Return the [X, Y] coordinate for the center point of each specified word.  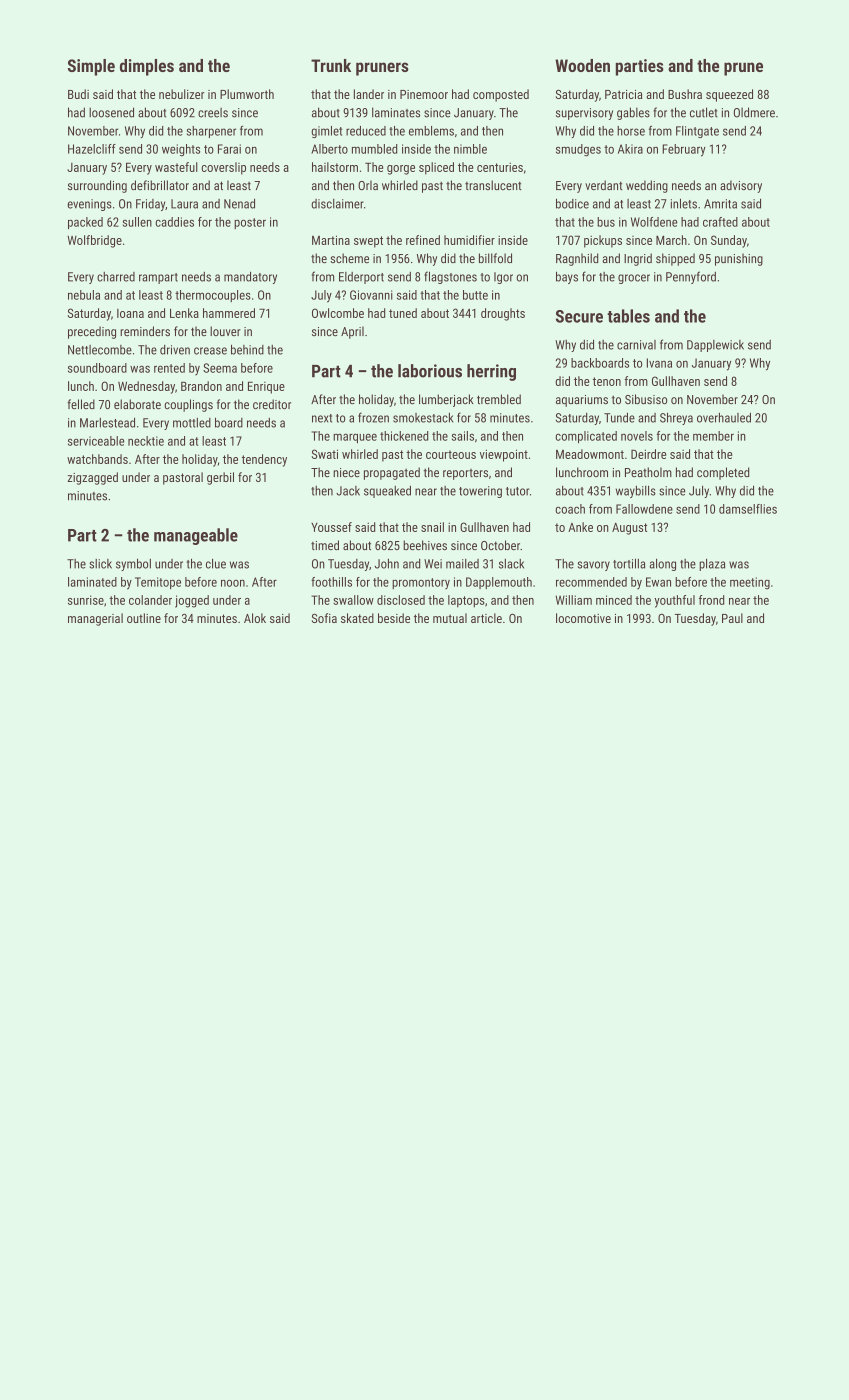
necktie [146, 441]
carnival [636, 345]
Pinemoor [424, 94]
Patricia [624, 94]
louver [225, 331]
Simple [91, 67]
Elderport [361, 278]
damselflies [748, 509]
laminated [92, 582]
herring [491, 372]
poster [250, 223]
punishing [739, 259]
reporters [465, 474]
